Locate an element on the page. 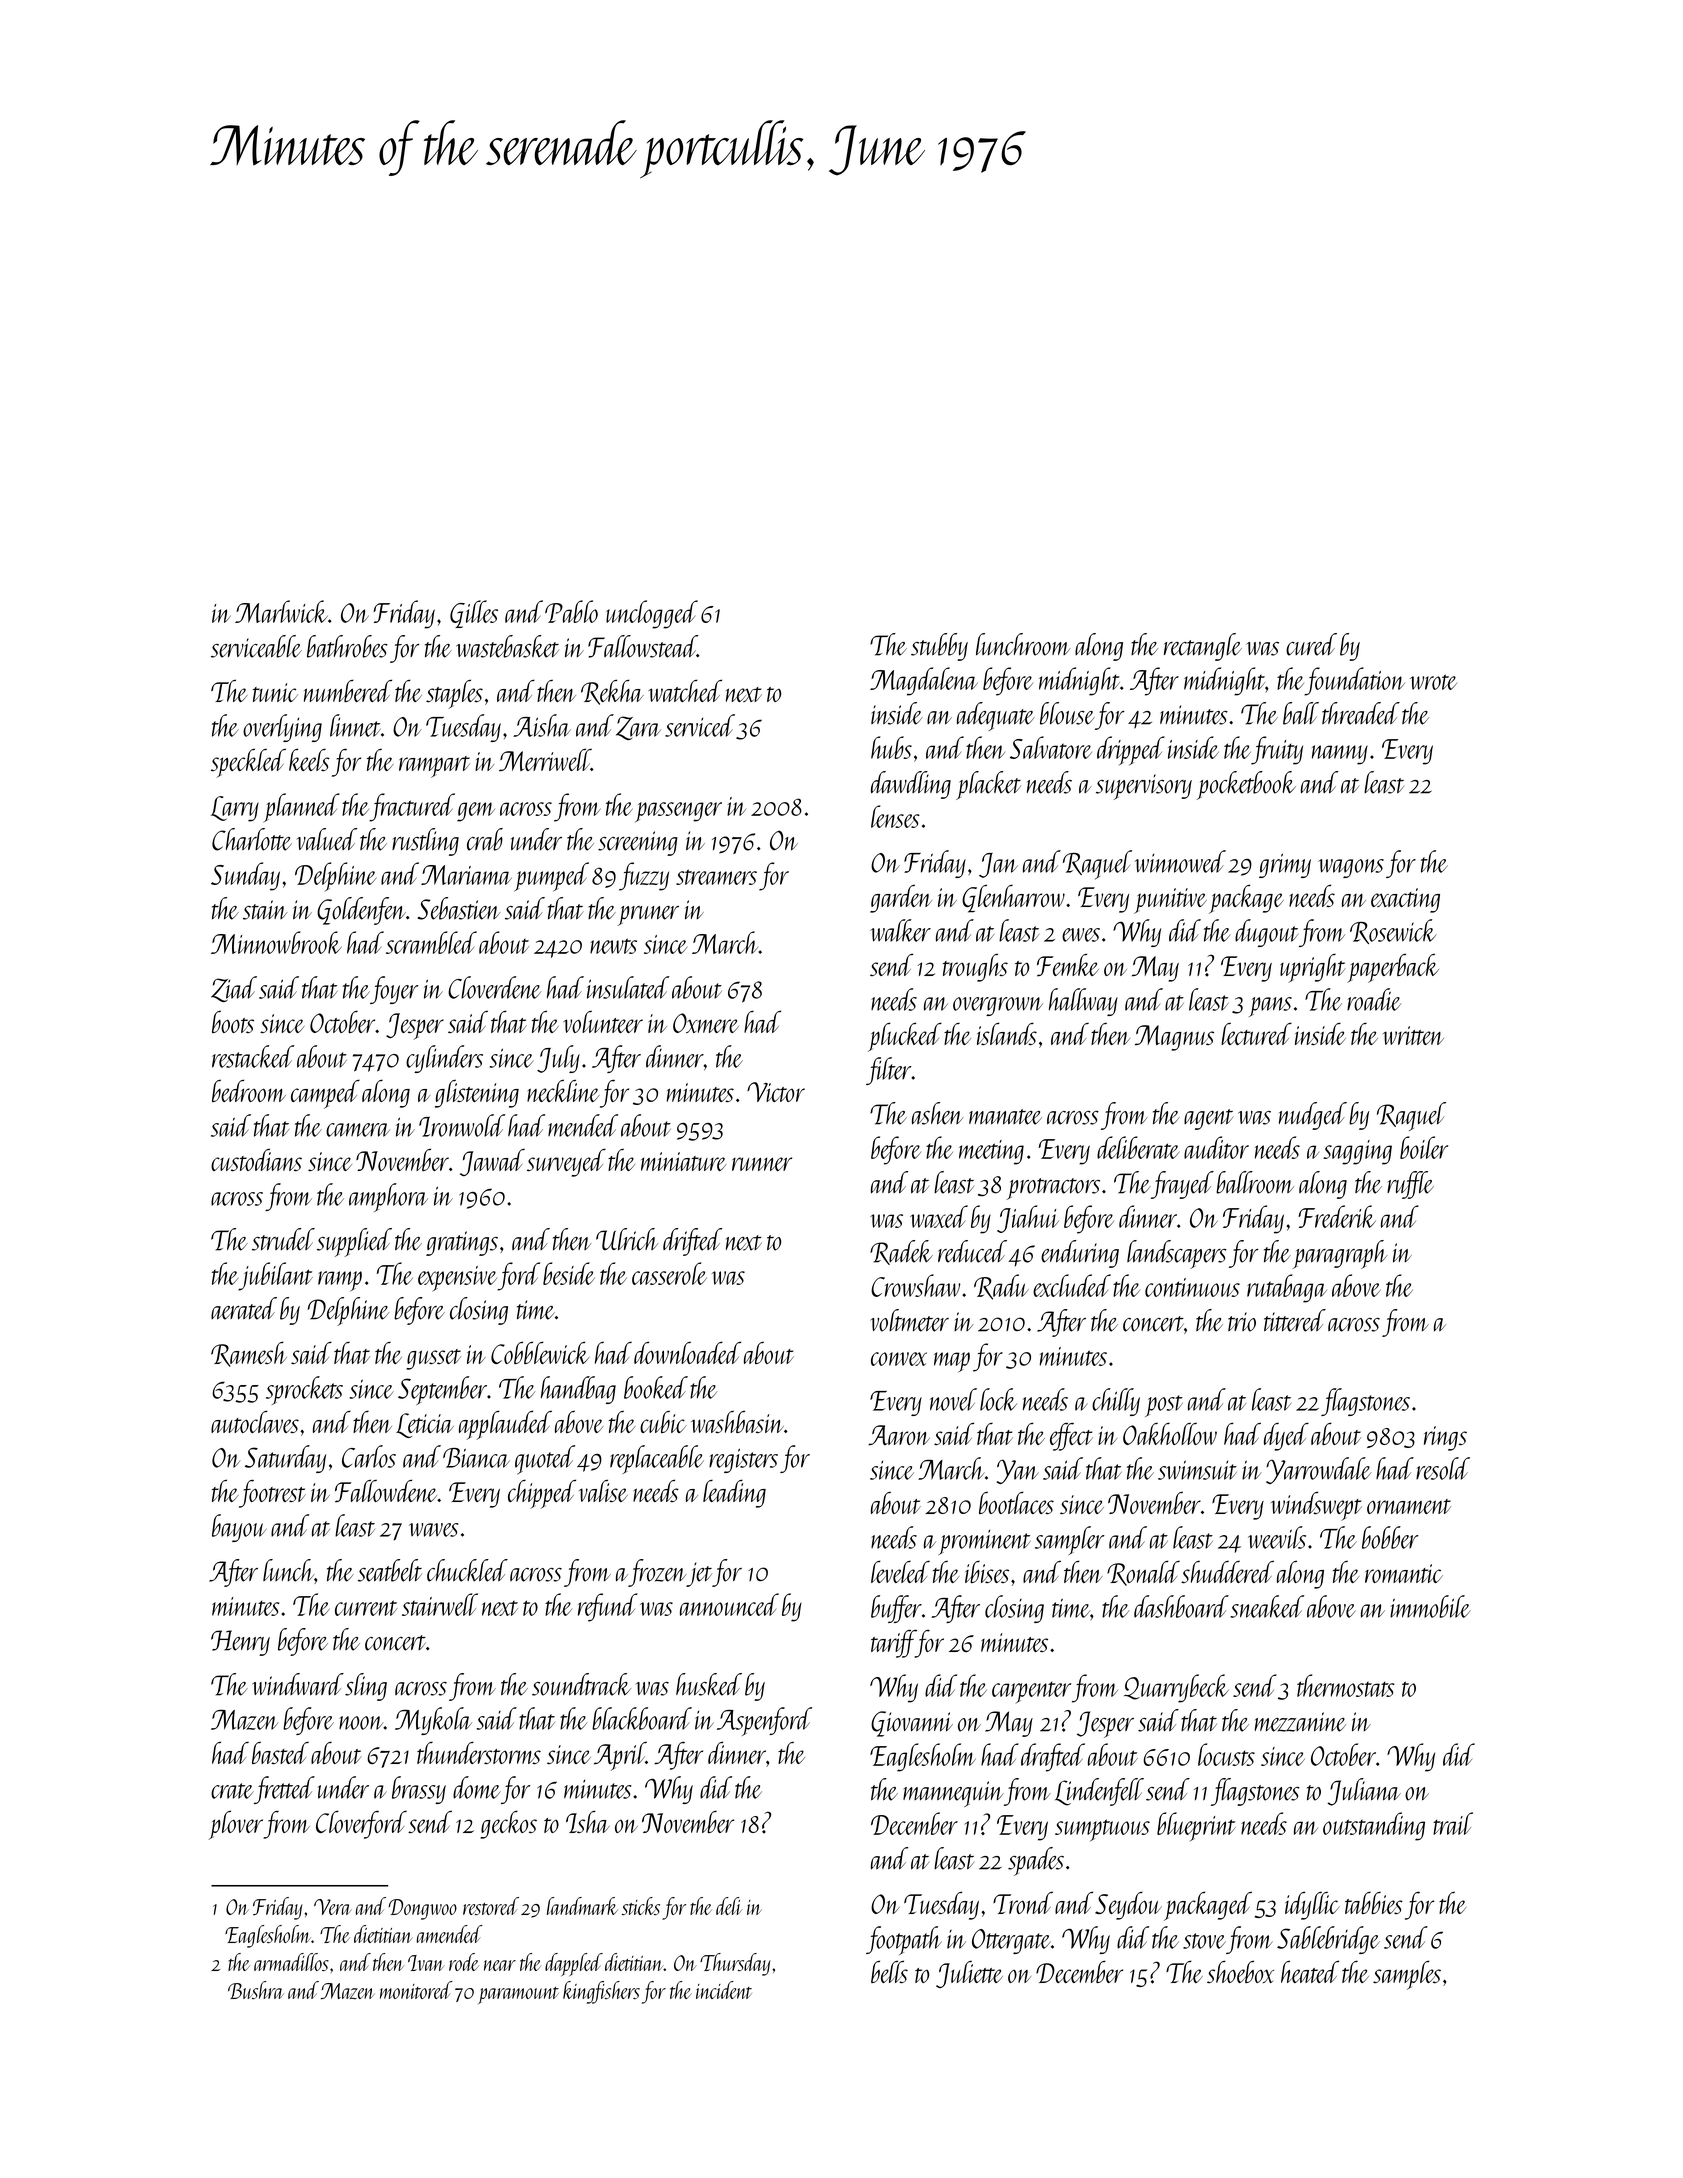  Goldenfen is located at coordinates (361, 911).
